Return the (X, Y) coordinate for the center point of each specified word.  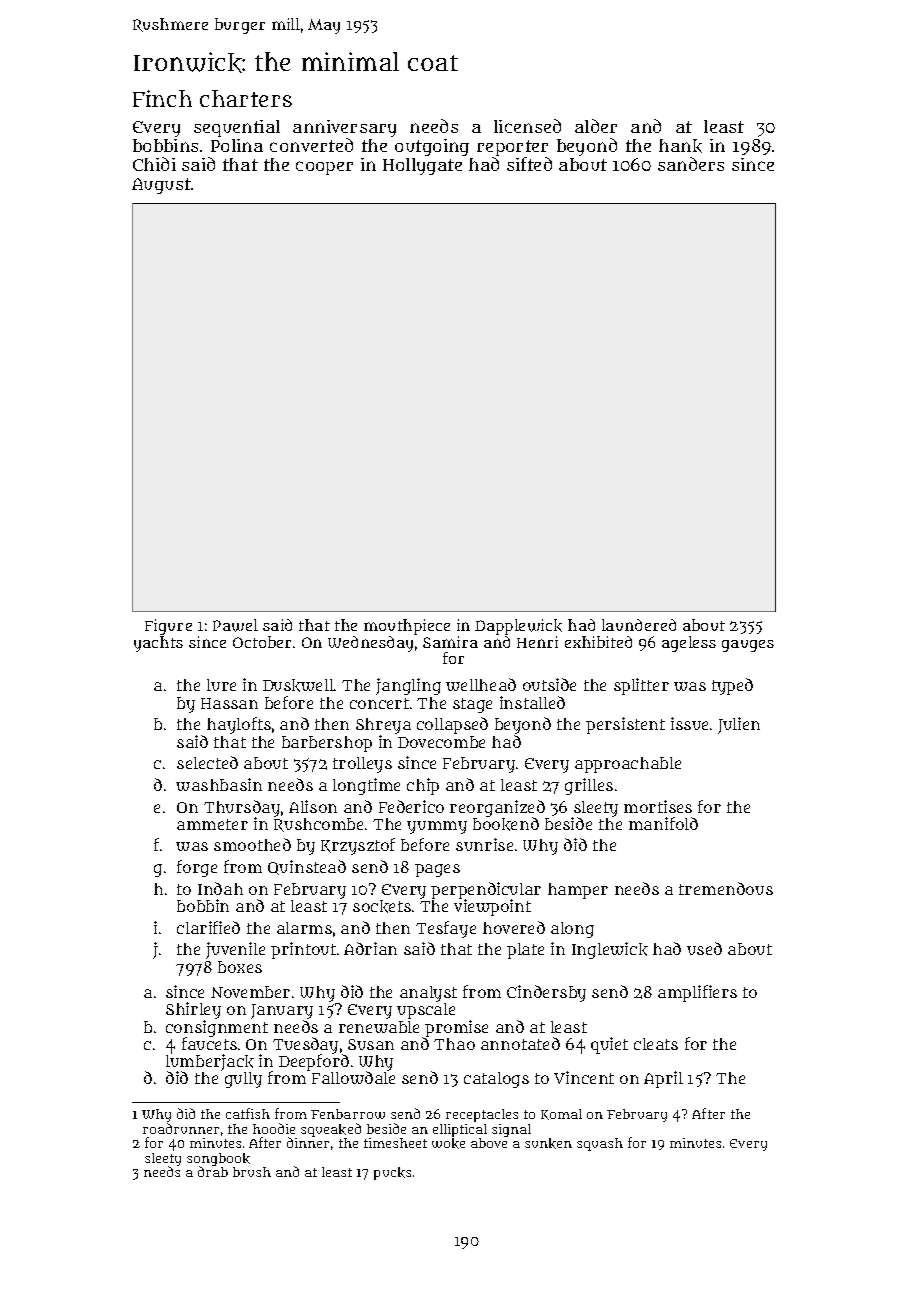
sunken (548, 1143)
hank (680, 146)
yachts (158, 644)
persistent (625, 725)
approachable (628, 765)
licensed (527, 126)
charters (246, 98)
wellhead (481, 684)
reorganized (497, 808)
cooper (324, 168)
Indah (220, 888)
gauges (748, 646)
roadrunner (181, 1128)
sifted (529, 164)
